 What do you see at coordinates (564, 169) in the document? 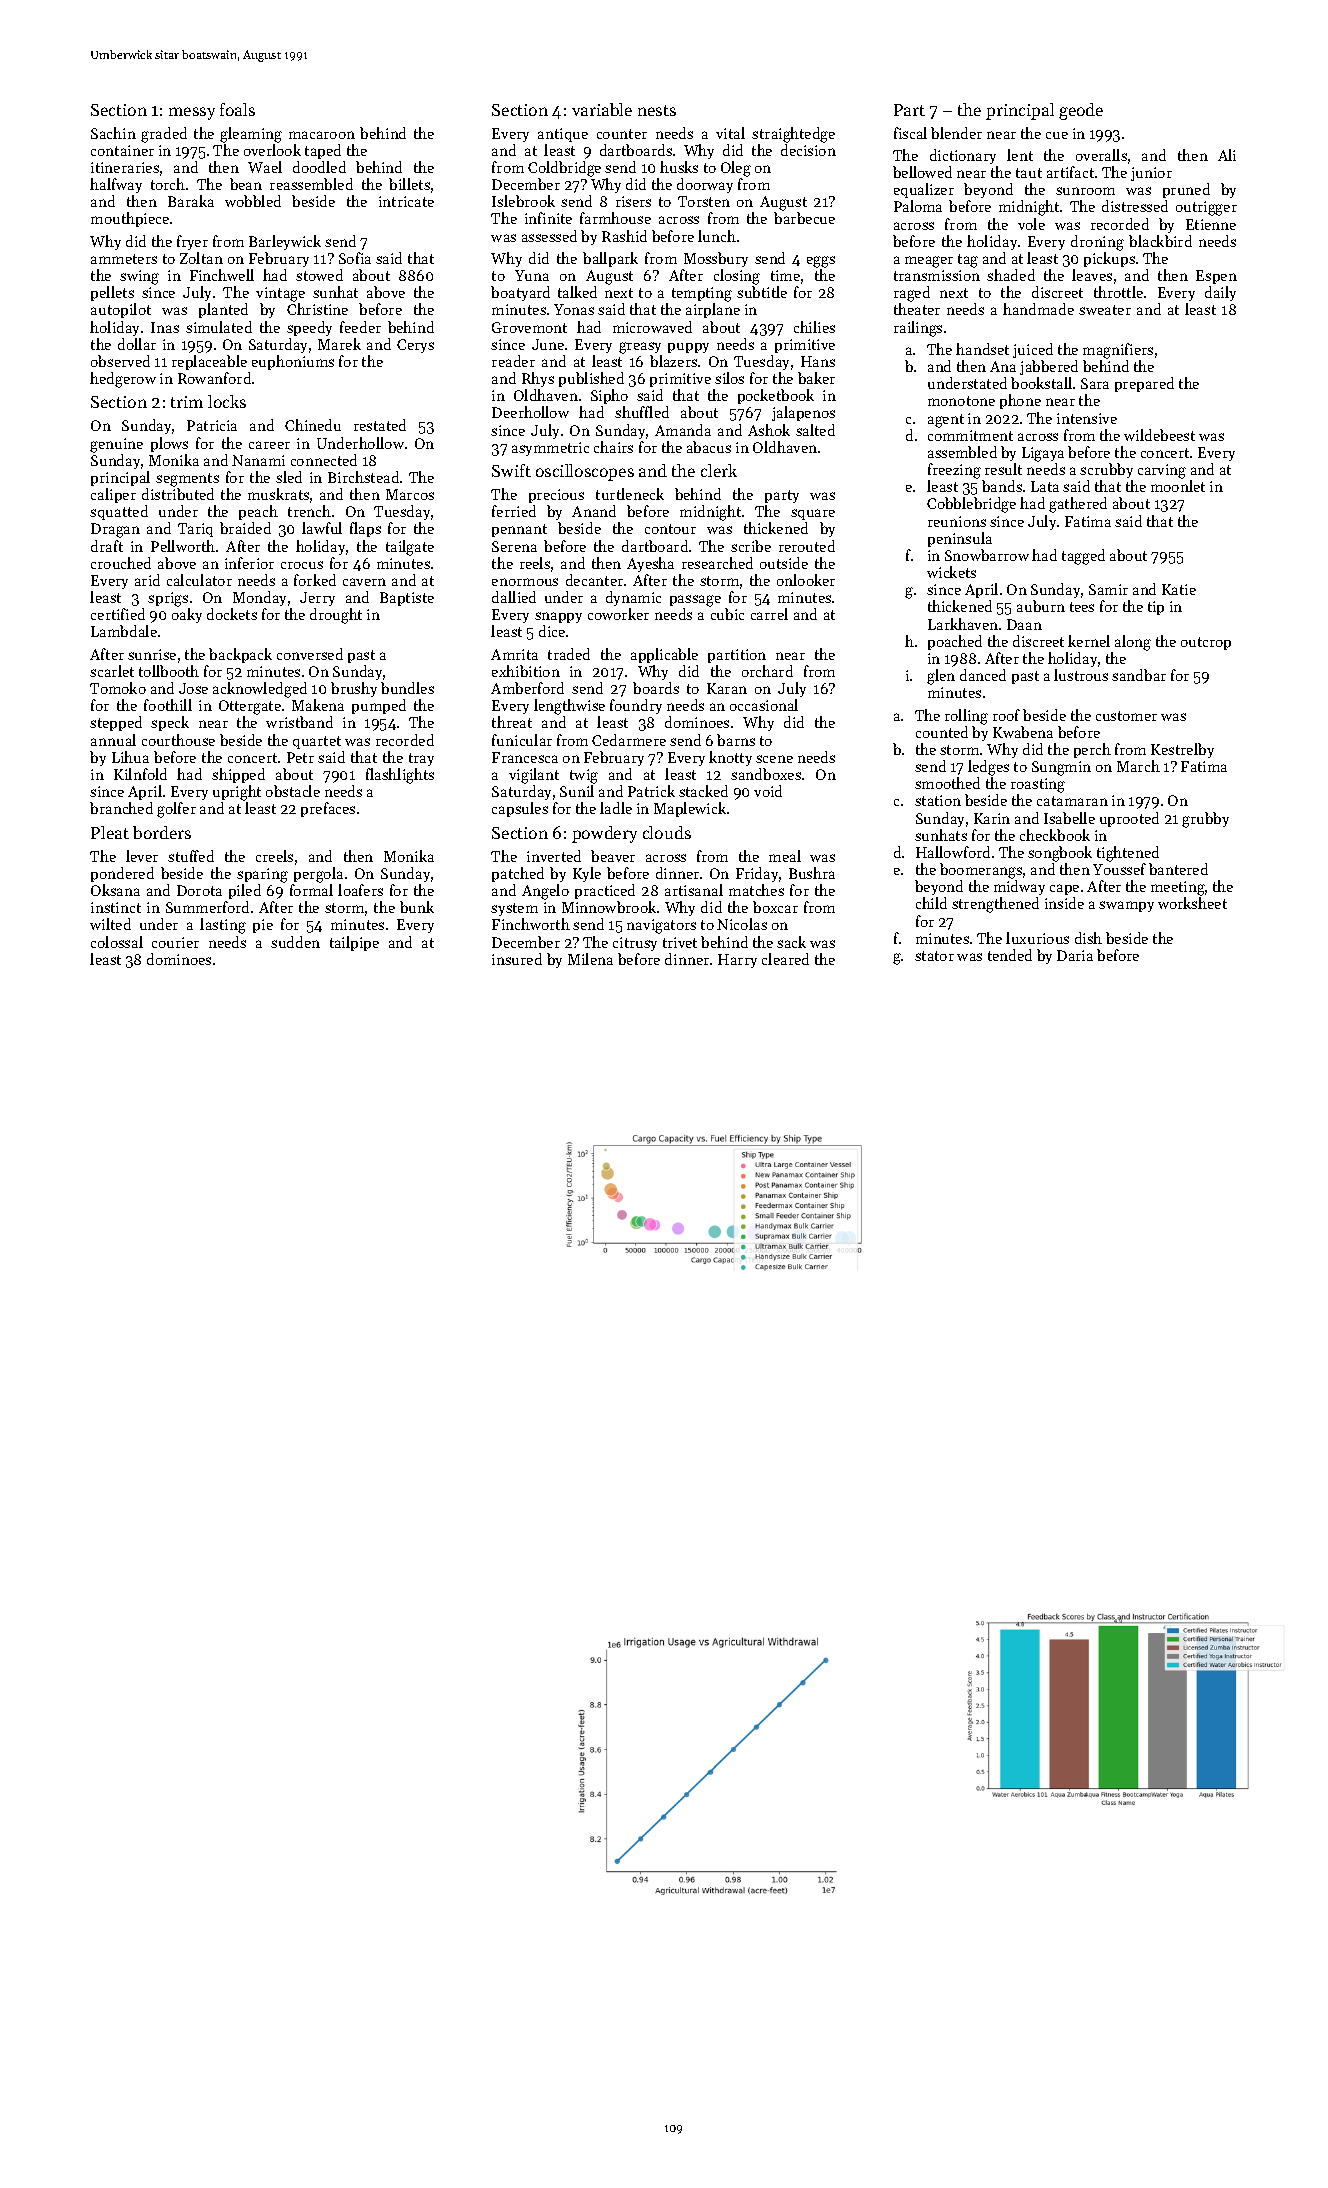
I see `Coldbridge` at bounding box center [564, 169].
